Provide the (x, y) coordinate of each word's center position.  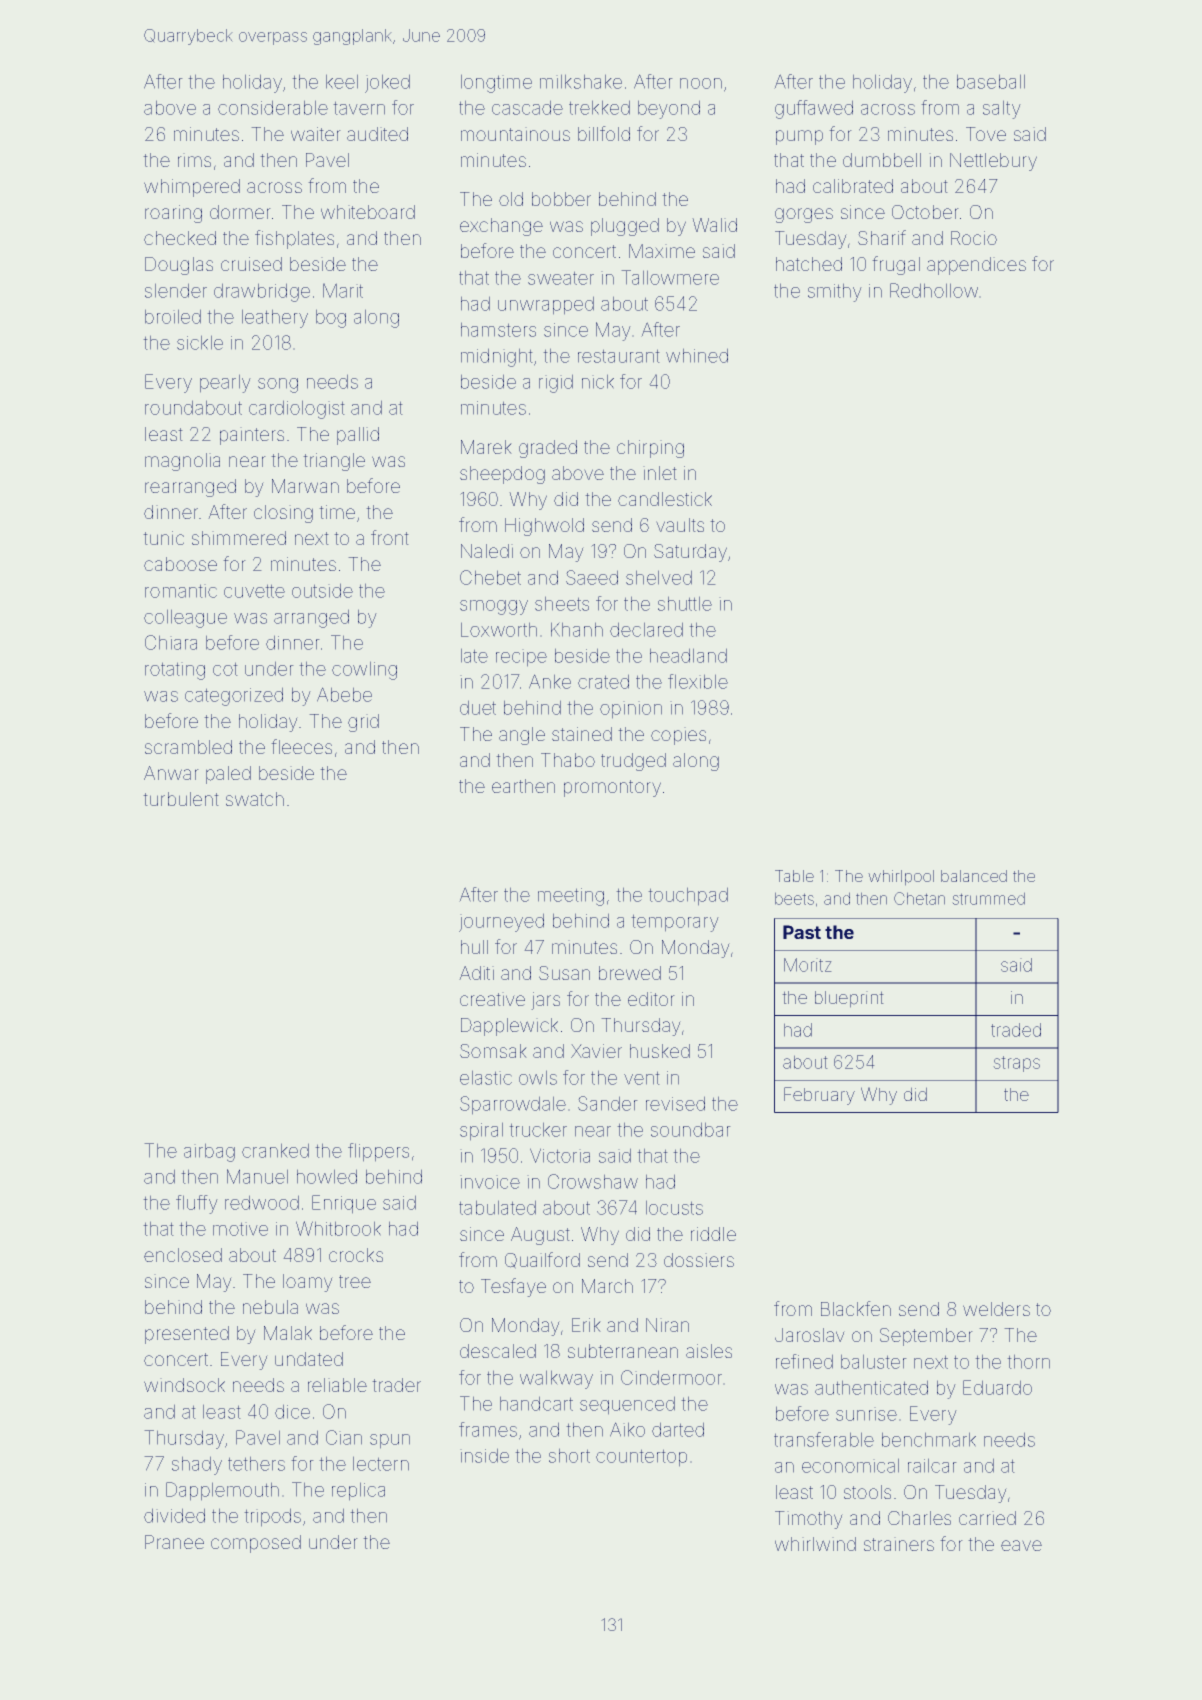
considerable (273, 107)
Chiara (171, 642)
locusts (674, 1207)
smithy (835, 292)
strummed (988, 898)
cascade (527, 107)
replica (358, 1491)
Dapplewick (509, 1027)
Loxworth (499, 629)
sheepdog (502, 475)
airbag (209, 1152)
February (819, 1096)
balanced (974, 876)
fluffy (197, 1204)
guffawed (814, 109)
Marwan (305, 486)
